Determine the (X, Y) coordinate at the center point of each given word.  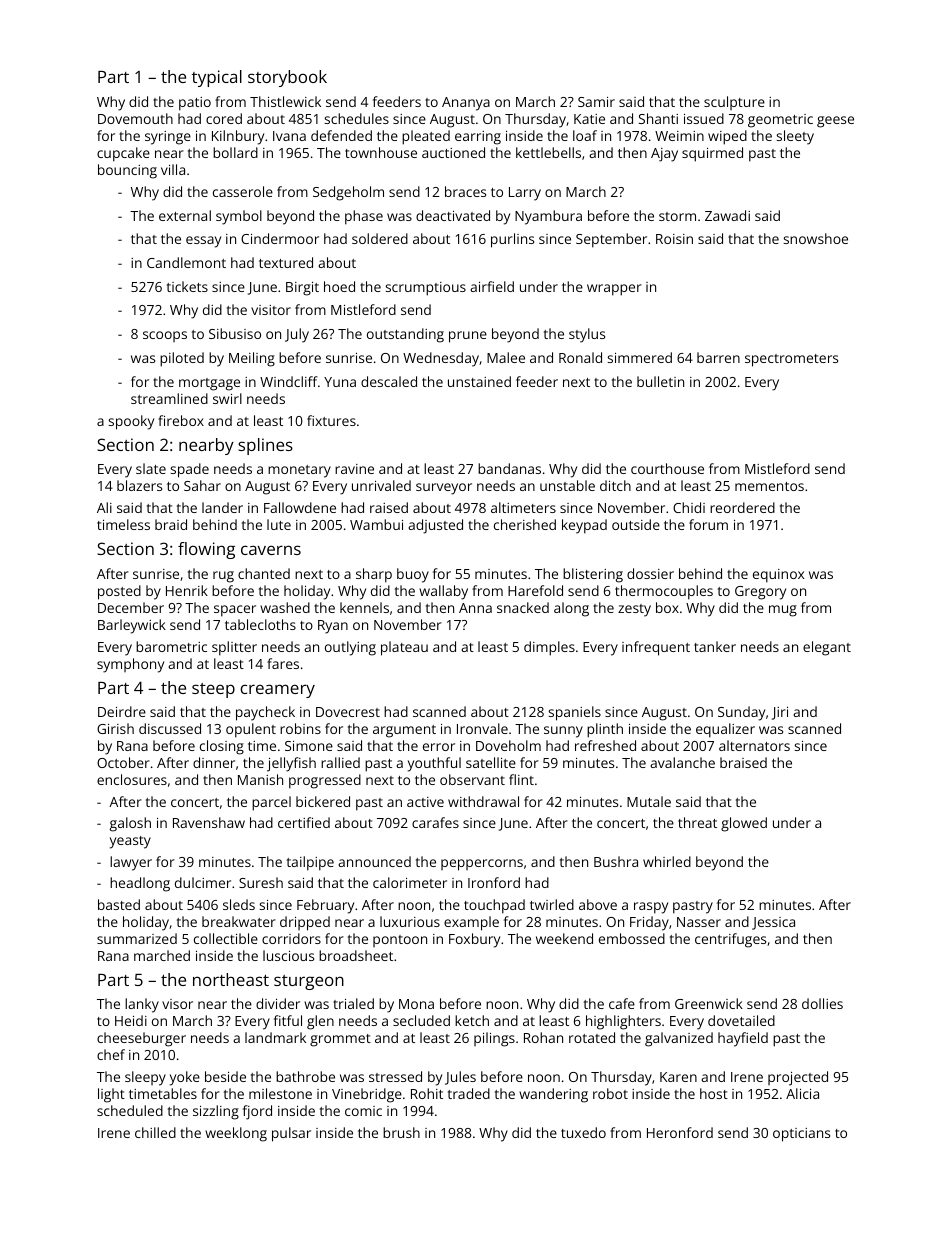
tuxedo (583, 1132)
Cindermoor (280, 238)
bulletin (660, 381)
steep (213, 690)
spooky (131, 422)
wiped (727, 137)
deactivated (453, 215)
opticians (801, 1135)
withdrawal (483, 801)
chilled (155, 1132)
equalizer (725, 730)
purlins (512, 240)
